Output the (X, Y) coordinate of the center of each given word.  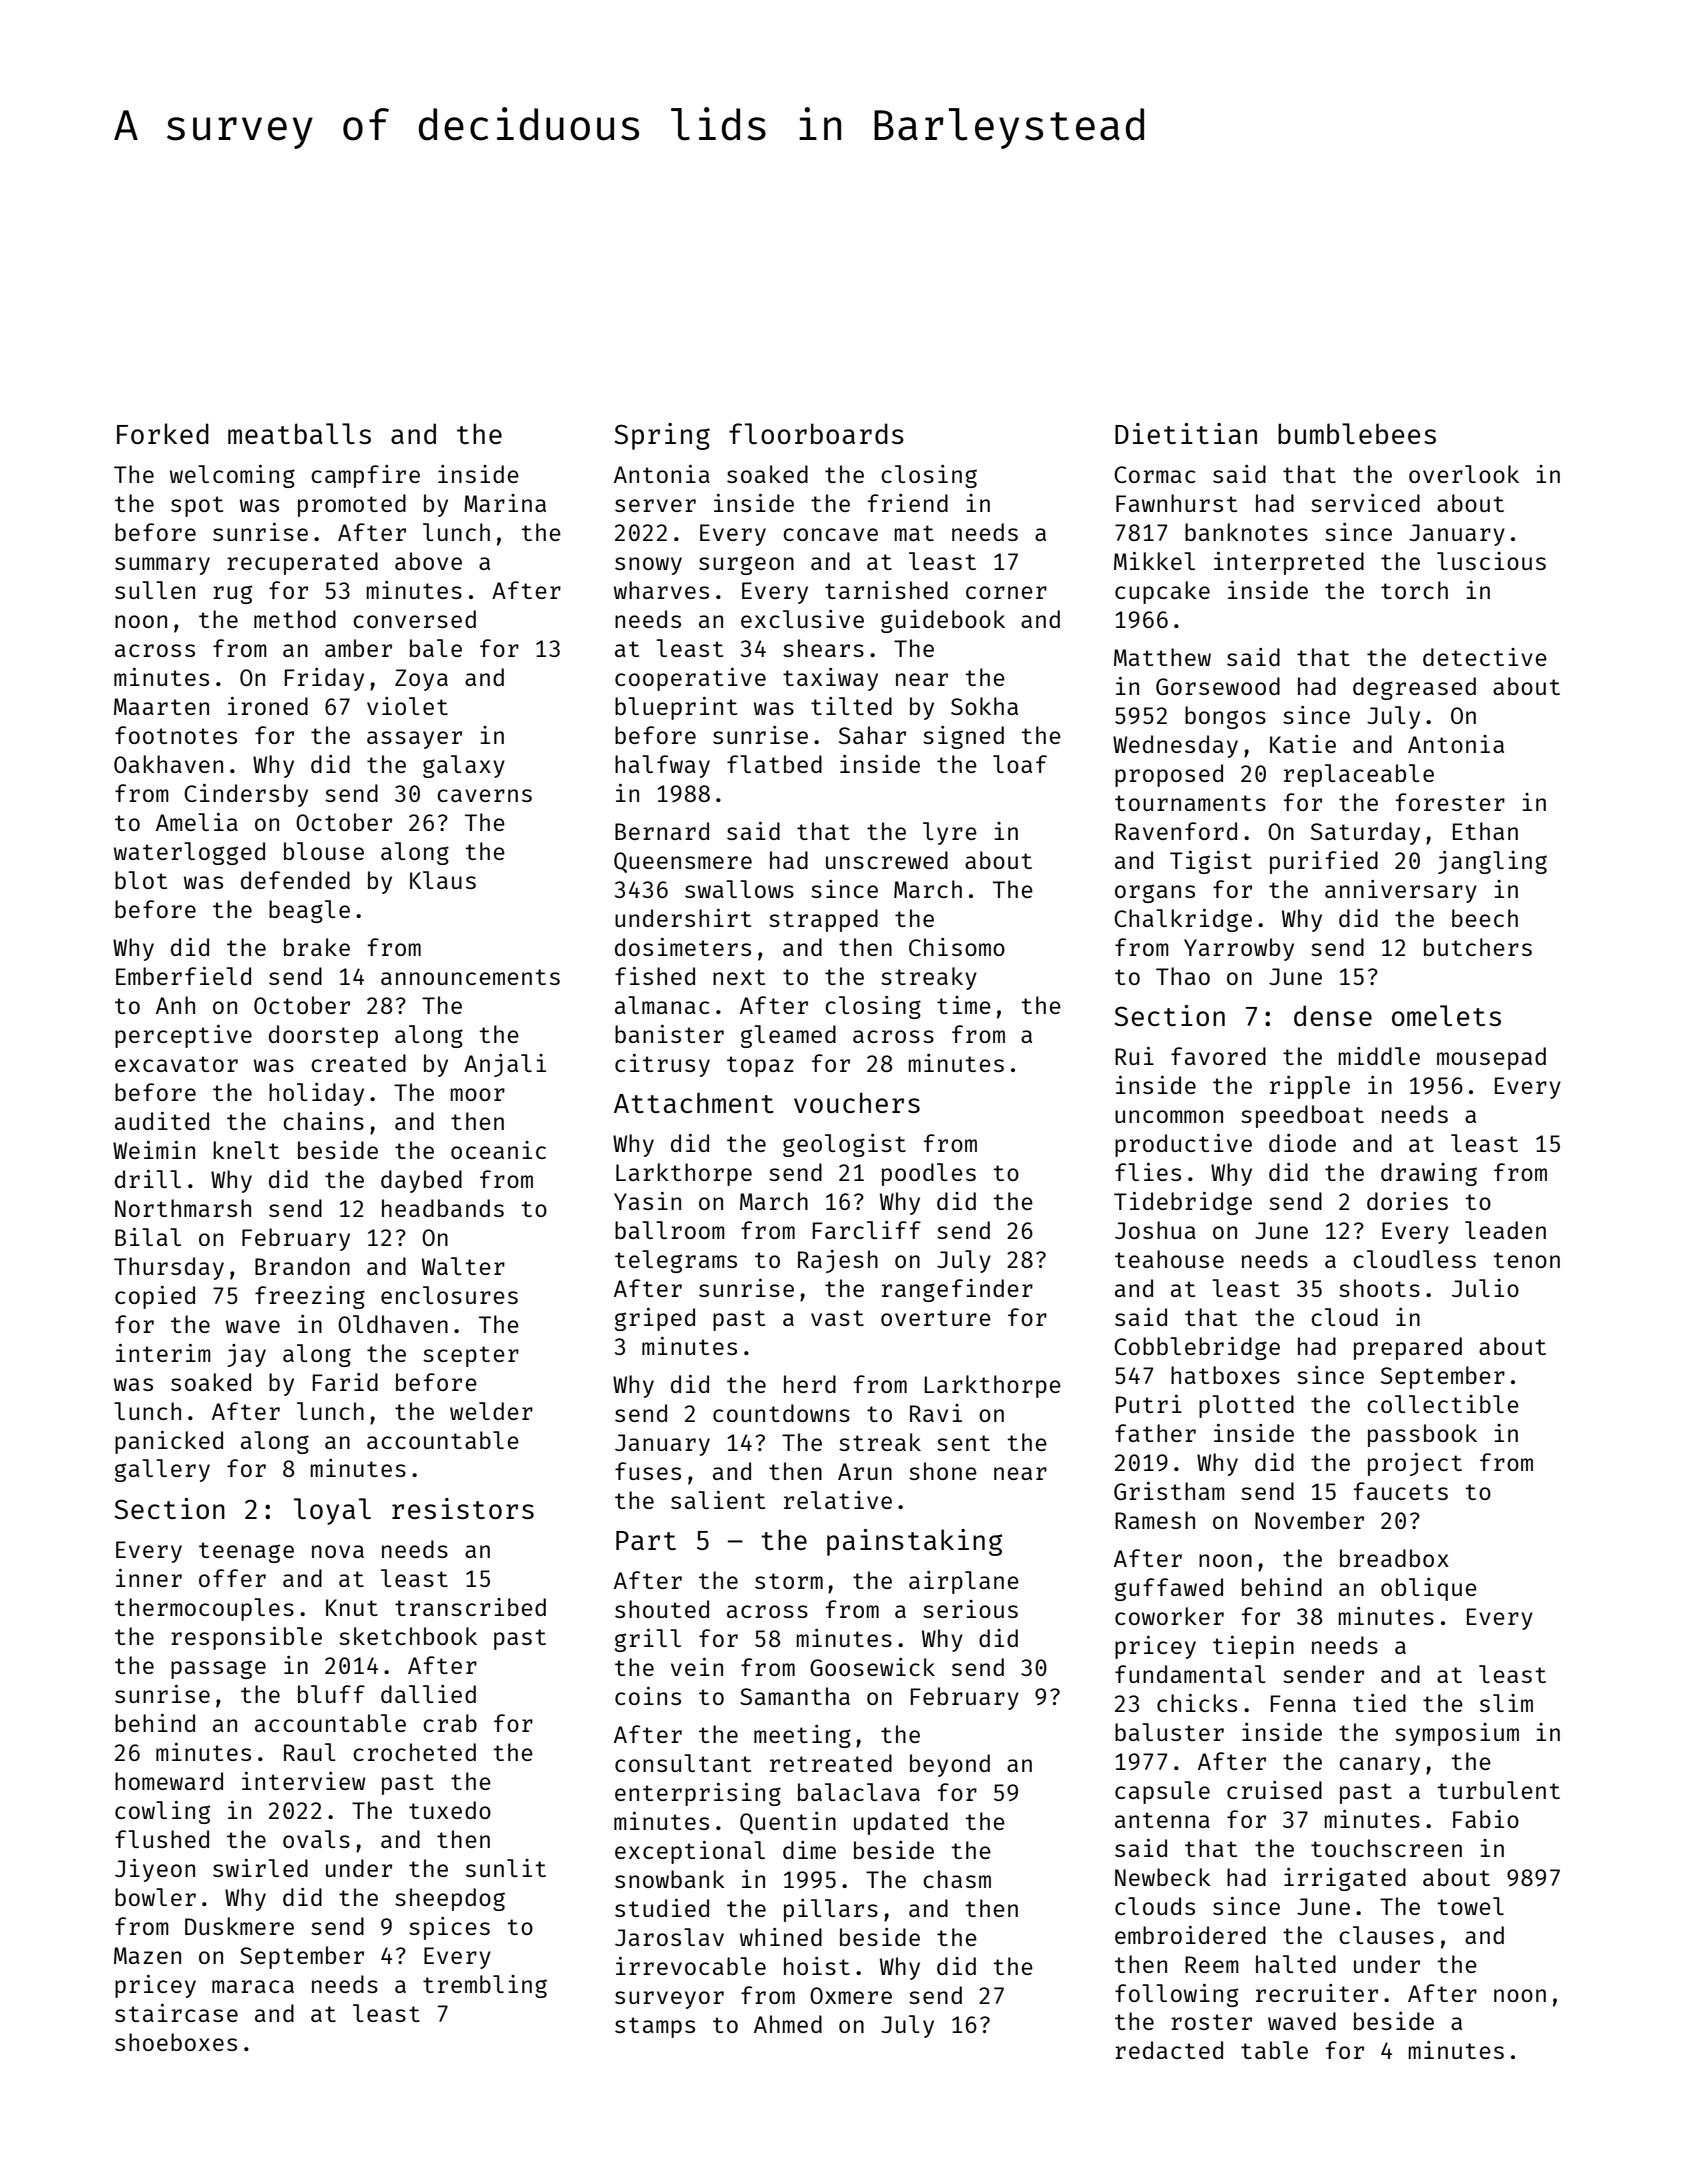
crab (450, 1723)
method (295, 619)
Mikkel (1154, 561)
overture (936, 1318)
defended (295, 880)
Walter (463, 1266)
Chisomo (957, 947)
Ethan (1485, 831)
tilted (851, 706)
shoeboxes (176, 2042)
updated (901, 1823)
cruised (1274, 1790)
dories (1407, 1201)
